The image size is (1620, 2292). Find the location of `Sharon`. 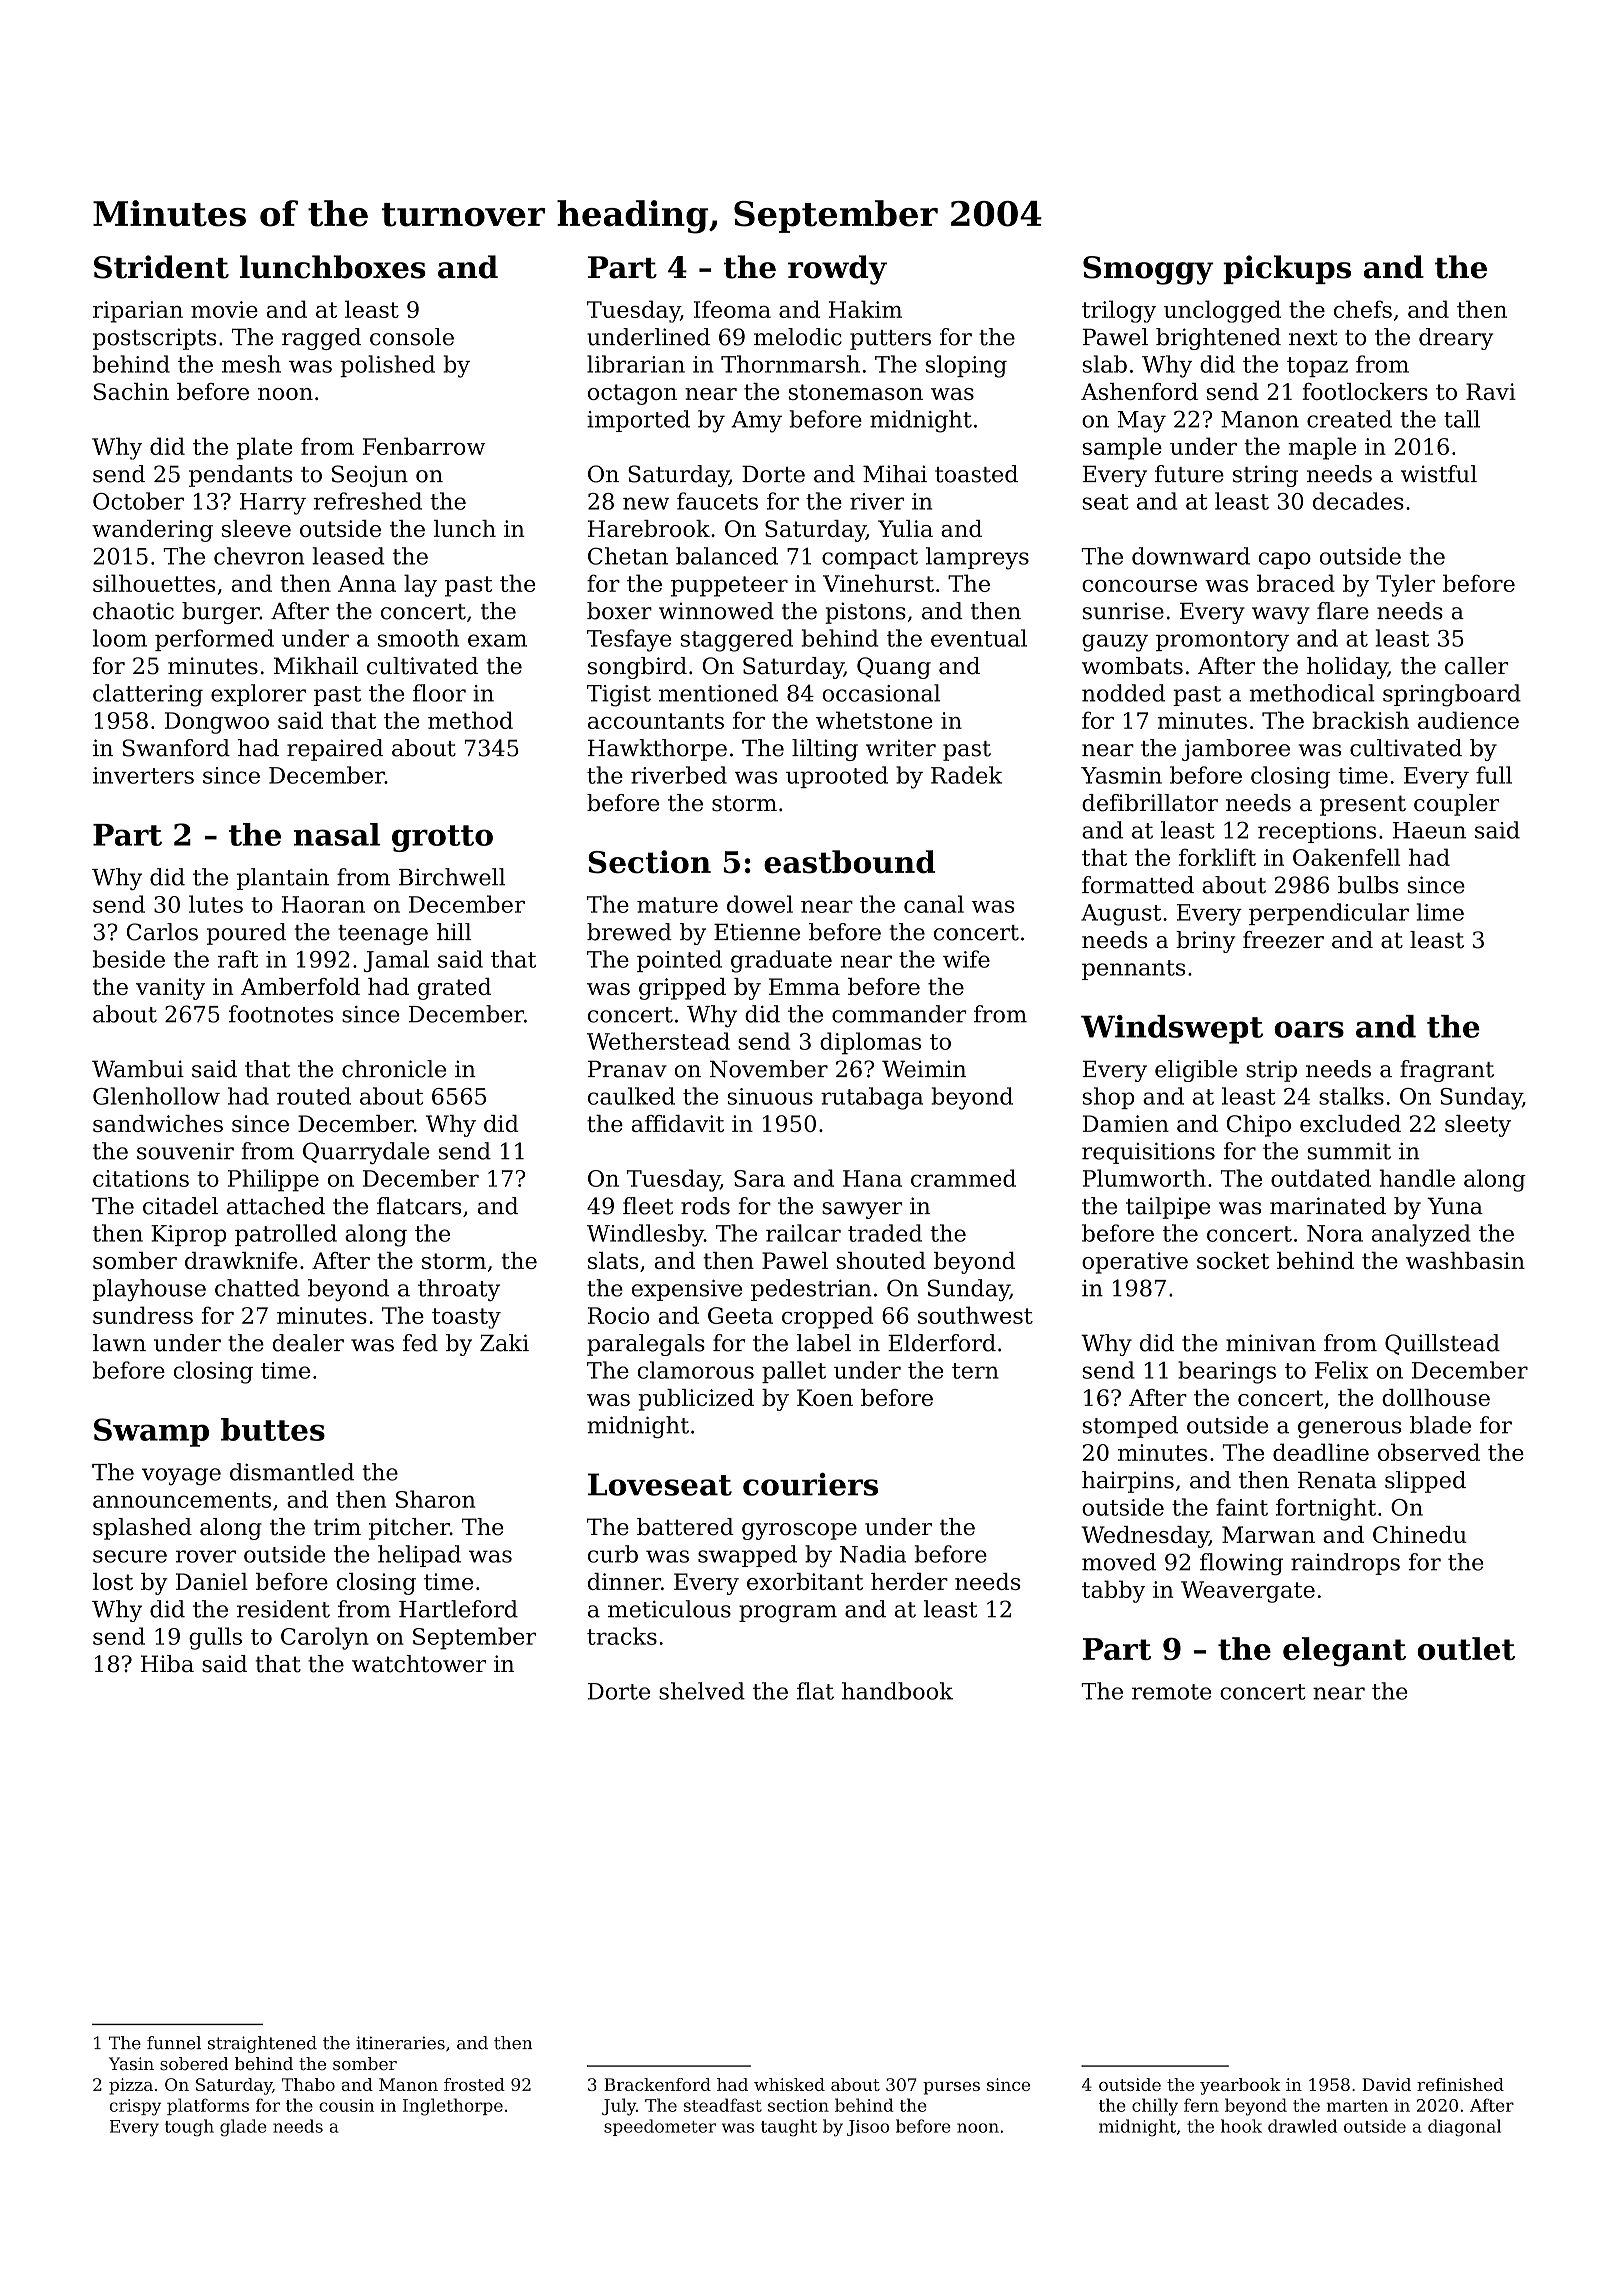

Sharon is located at coordinates (435, 1499).
